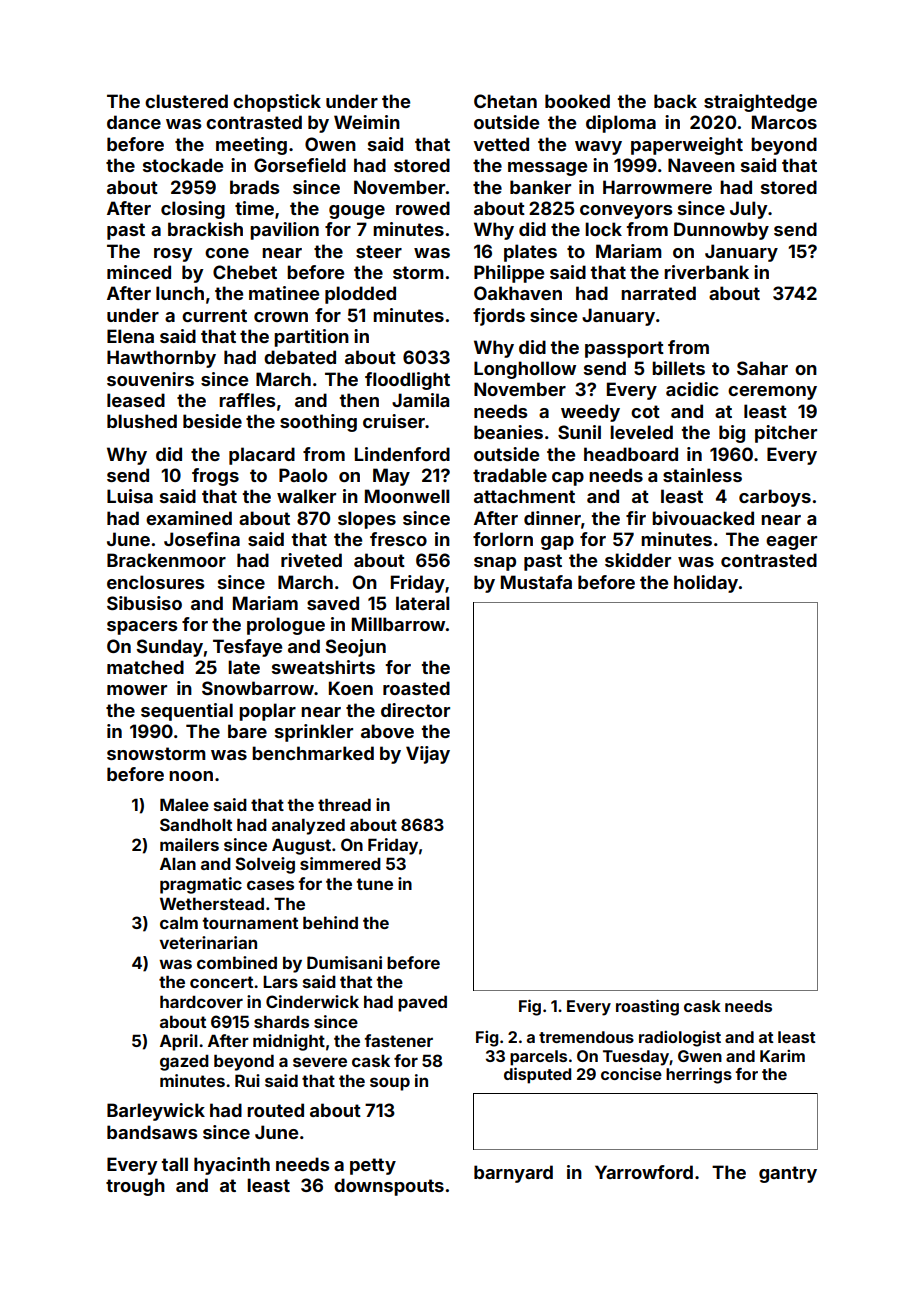 This screenshot has width=924, height=1308. What do you see at coordinates (136, 400) in the screenshot?
I see `leased` at bounding box center [136, 400].
